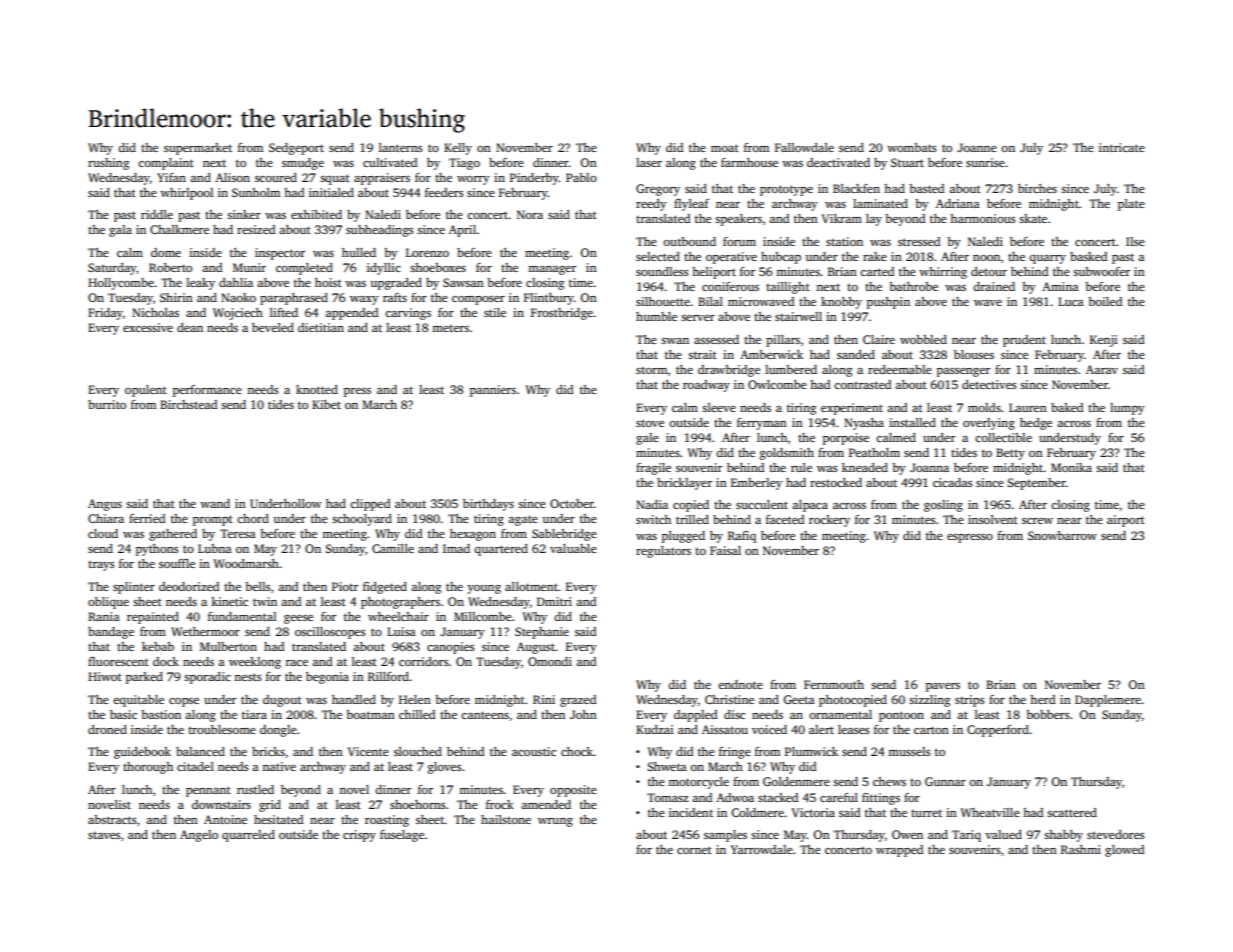 The width and height of the screenshot is (1233, 952). Describe the element at coordinates (199, 836) in the screenshot. I see `Angelo` at that location.
